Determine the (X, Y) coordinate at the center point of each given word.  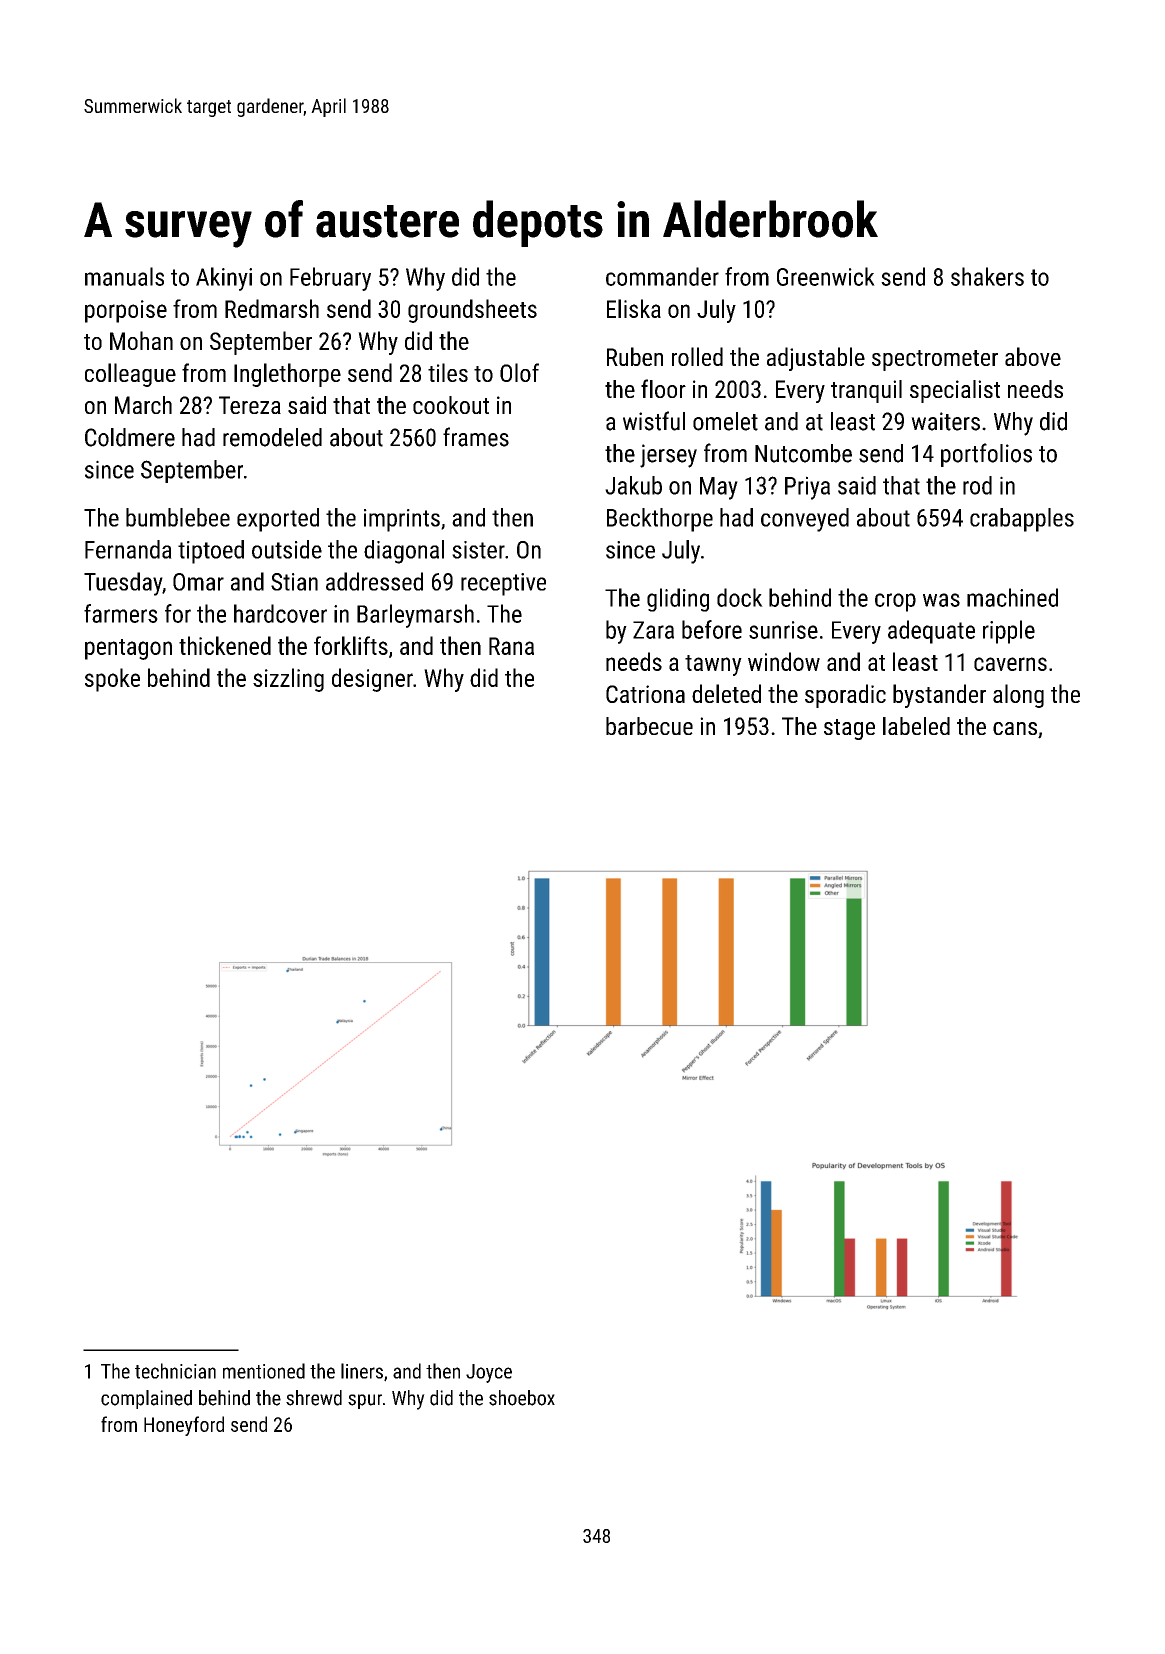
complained (146, 1399)
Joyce (489, 1373)
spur (365, 1401)
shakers (987, 276)
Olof (519, 372)
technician (175, 1371)
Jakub (633, 485)
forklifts (351, 645)
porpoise (126, 311)
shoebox (522, 1398)
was (941, 600)
